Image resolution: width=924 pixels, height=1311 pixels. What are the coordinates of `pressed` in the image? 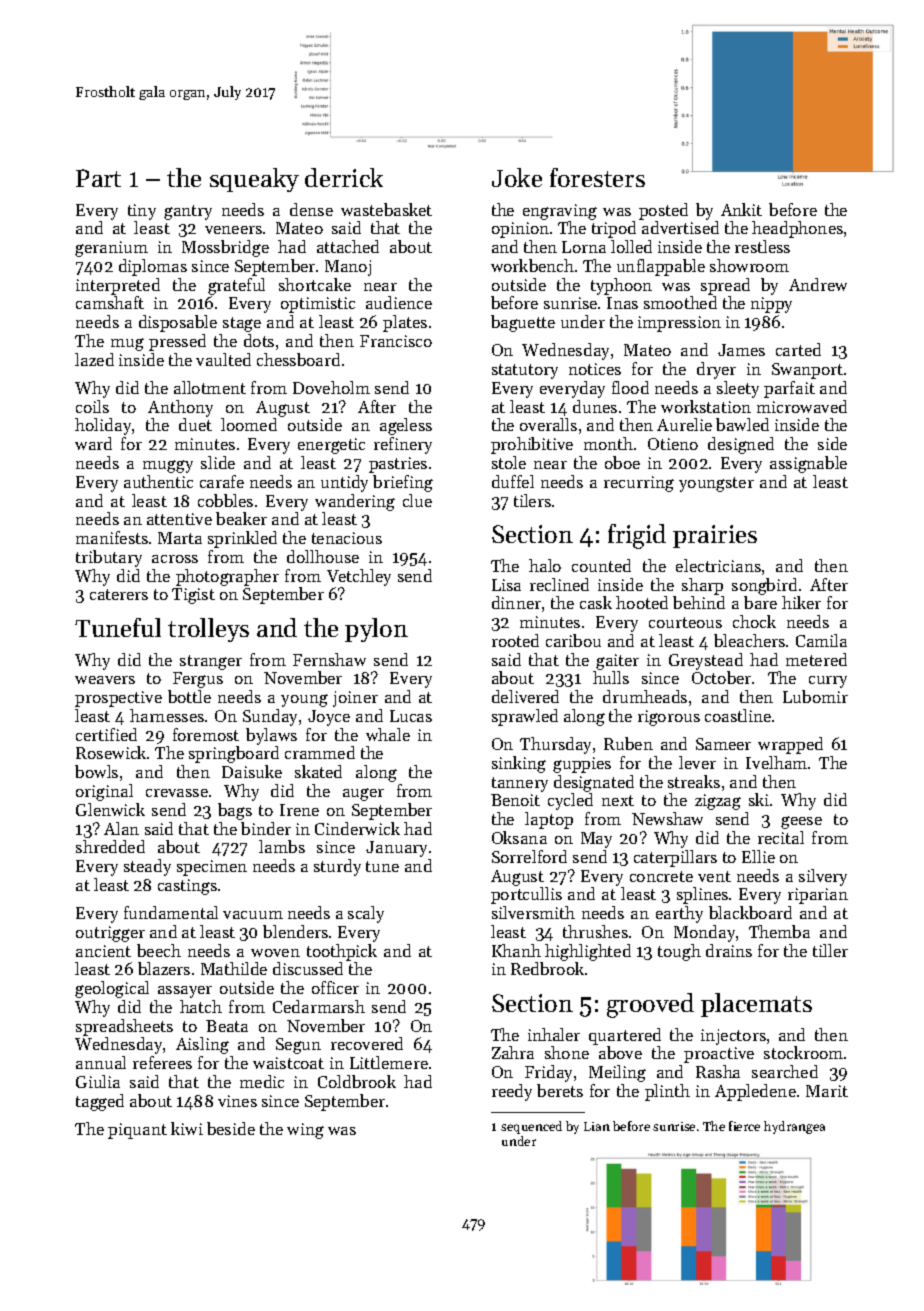 It's located at (177, 342).
